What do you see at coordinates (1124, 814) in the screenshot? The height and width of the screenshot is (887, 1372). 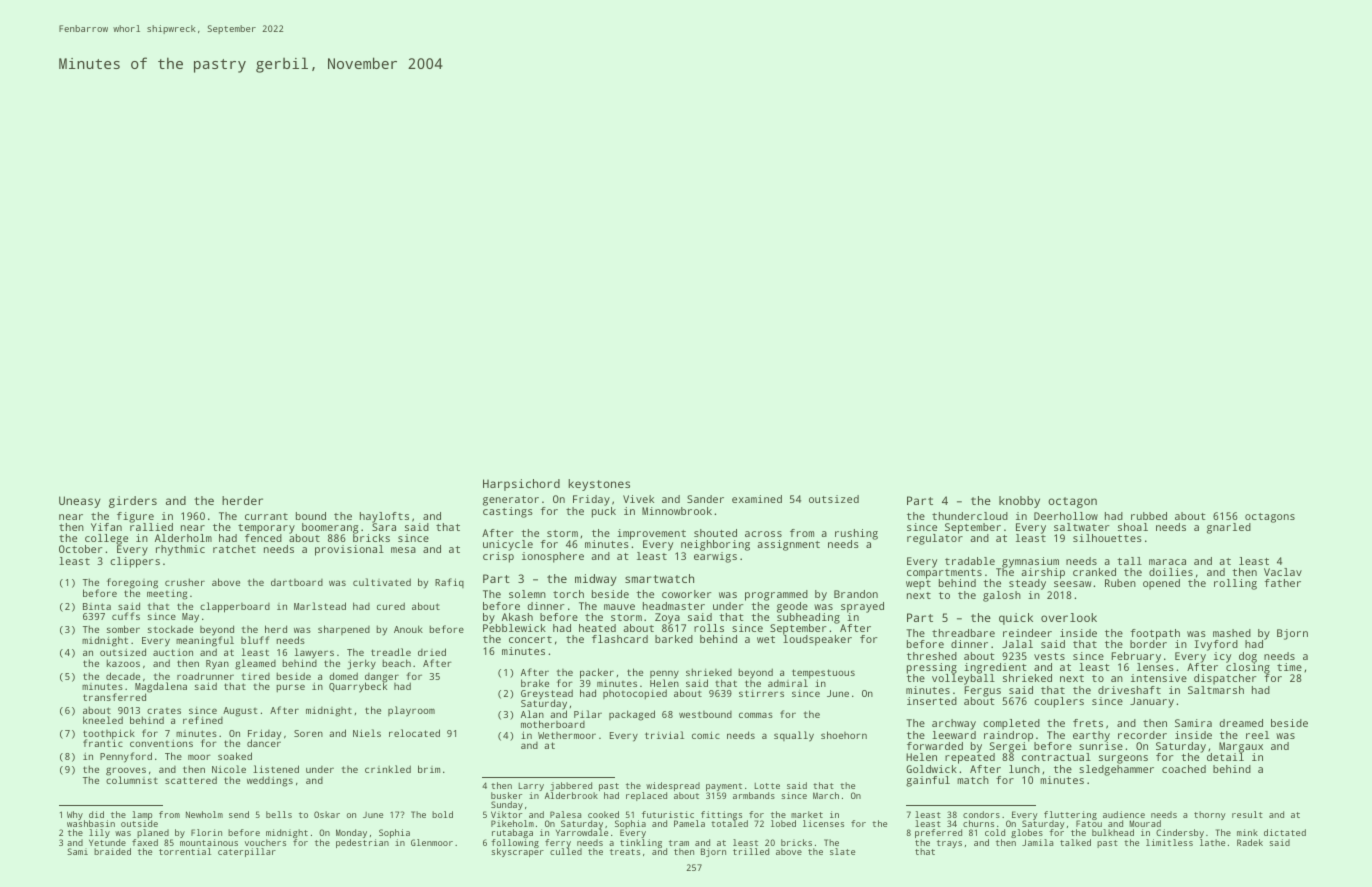 I see `audience` at bounding box center [1124, 814].
